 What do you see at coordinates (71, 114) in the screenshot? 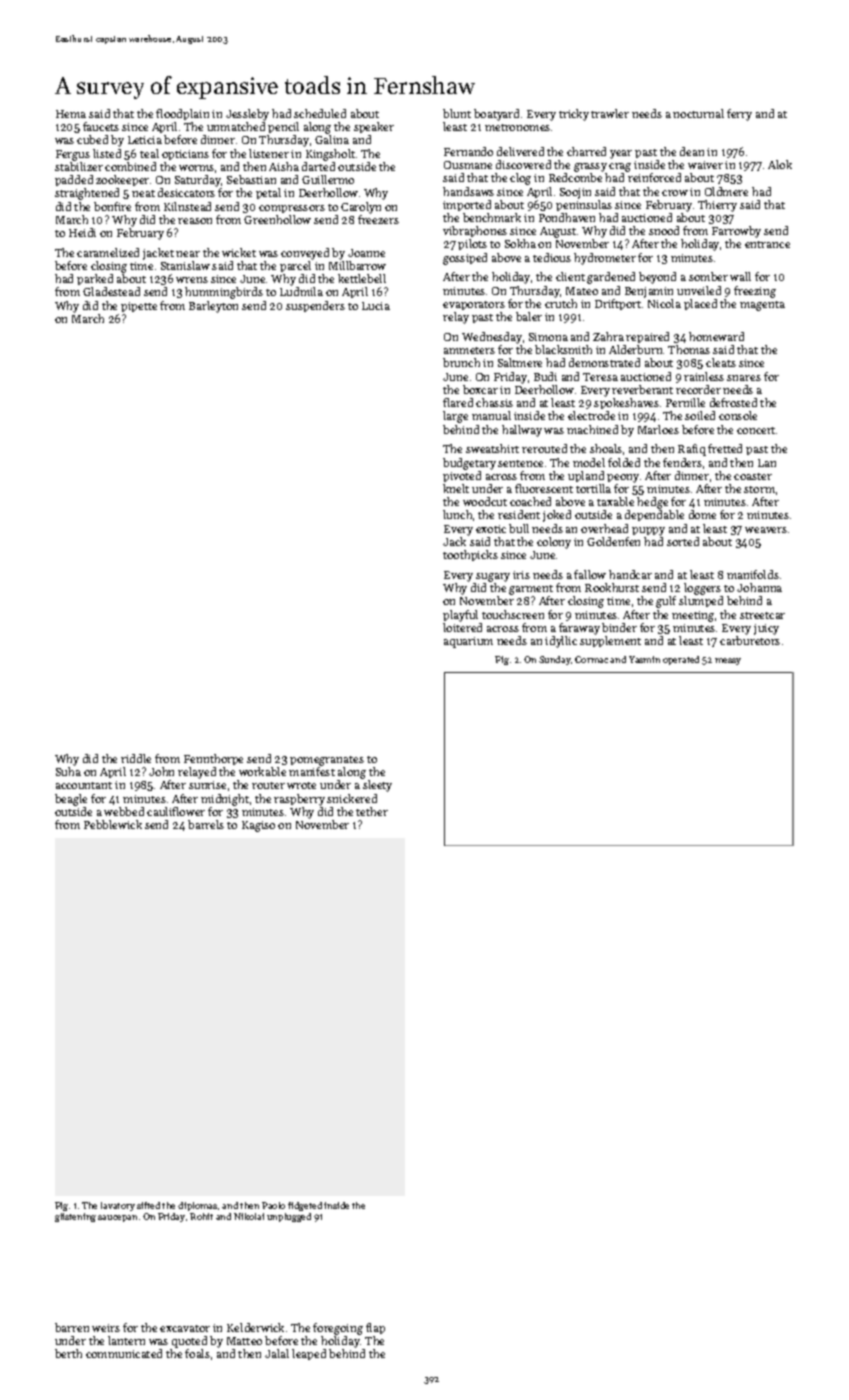
I see `Hema` at bounding box center [71, 114].
